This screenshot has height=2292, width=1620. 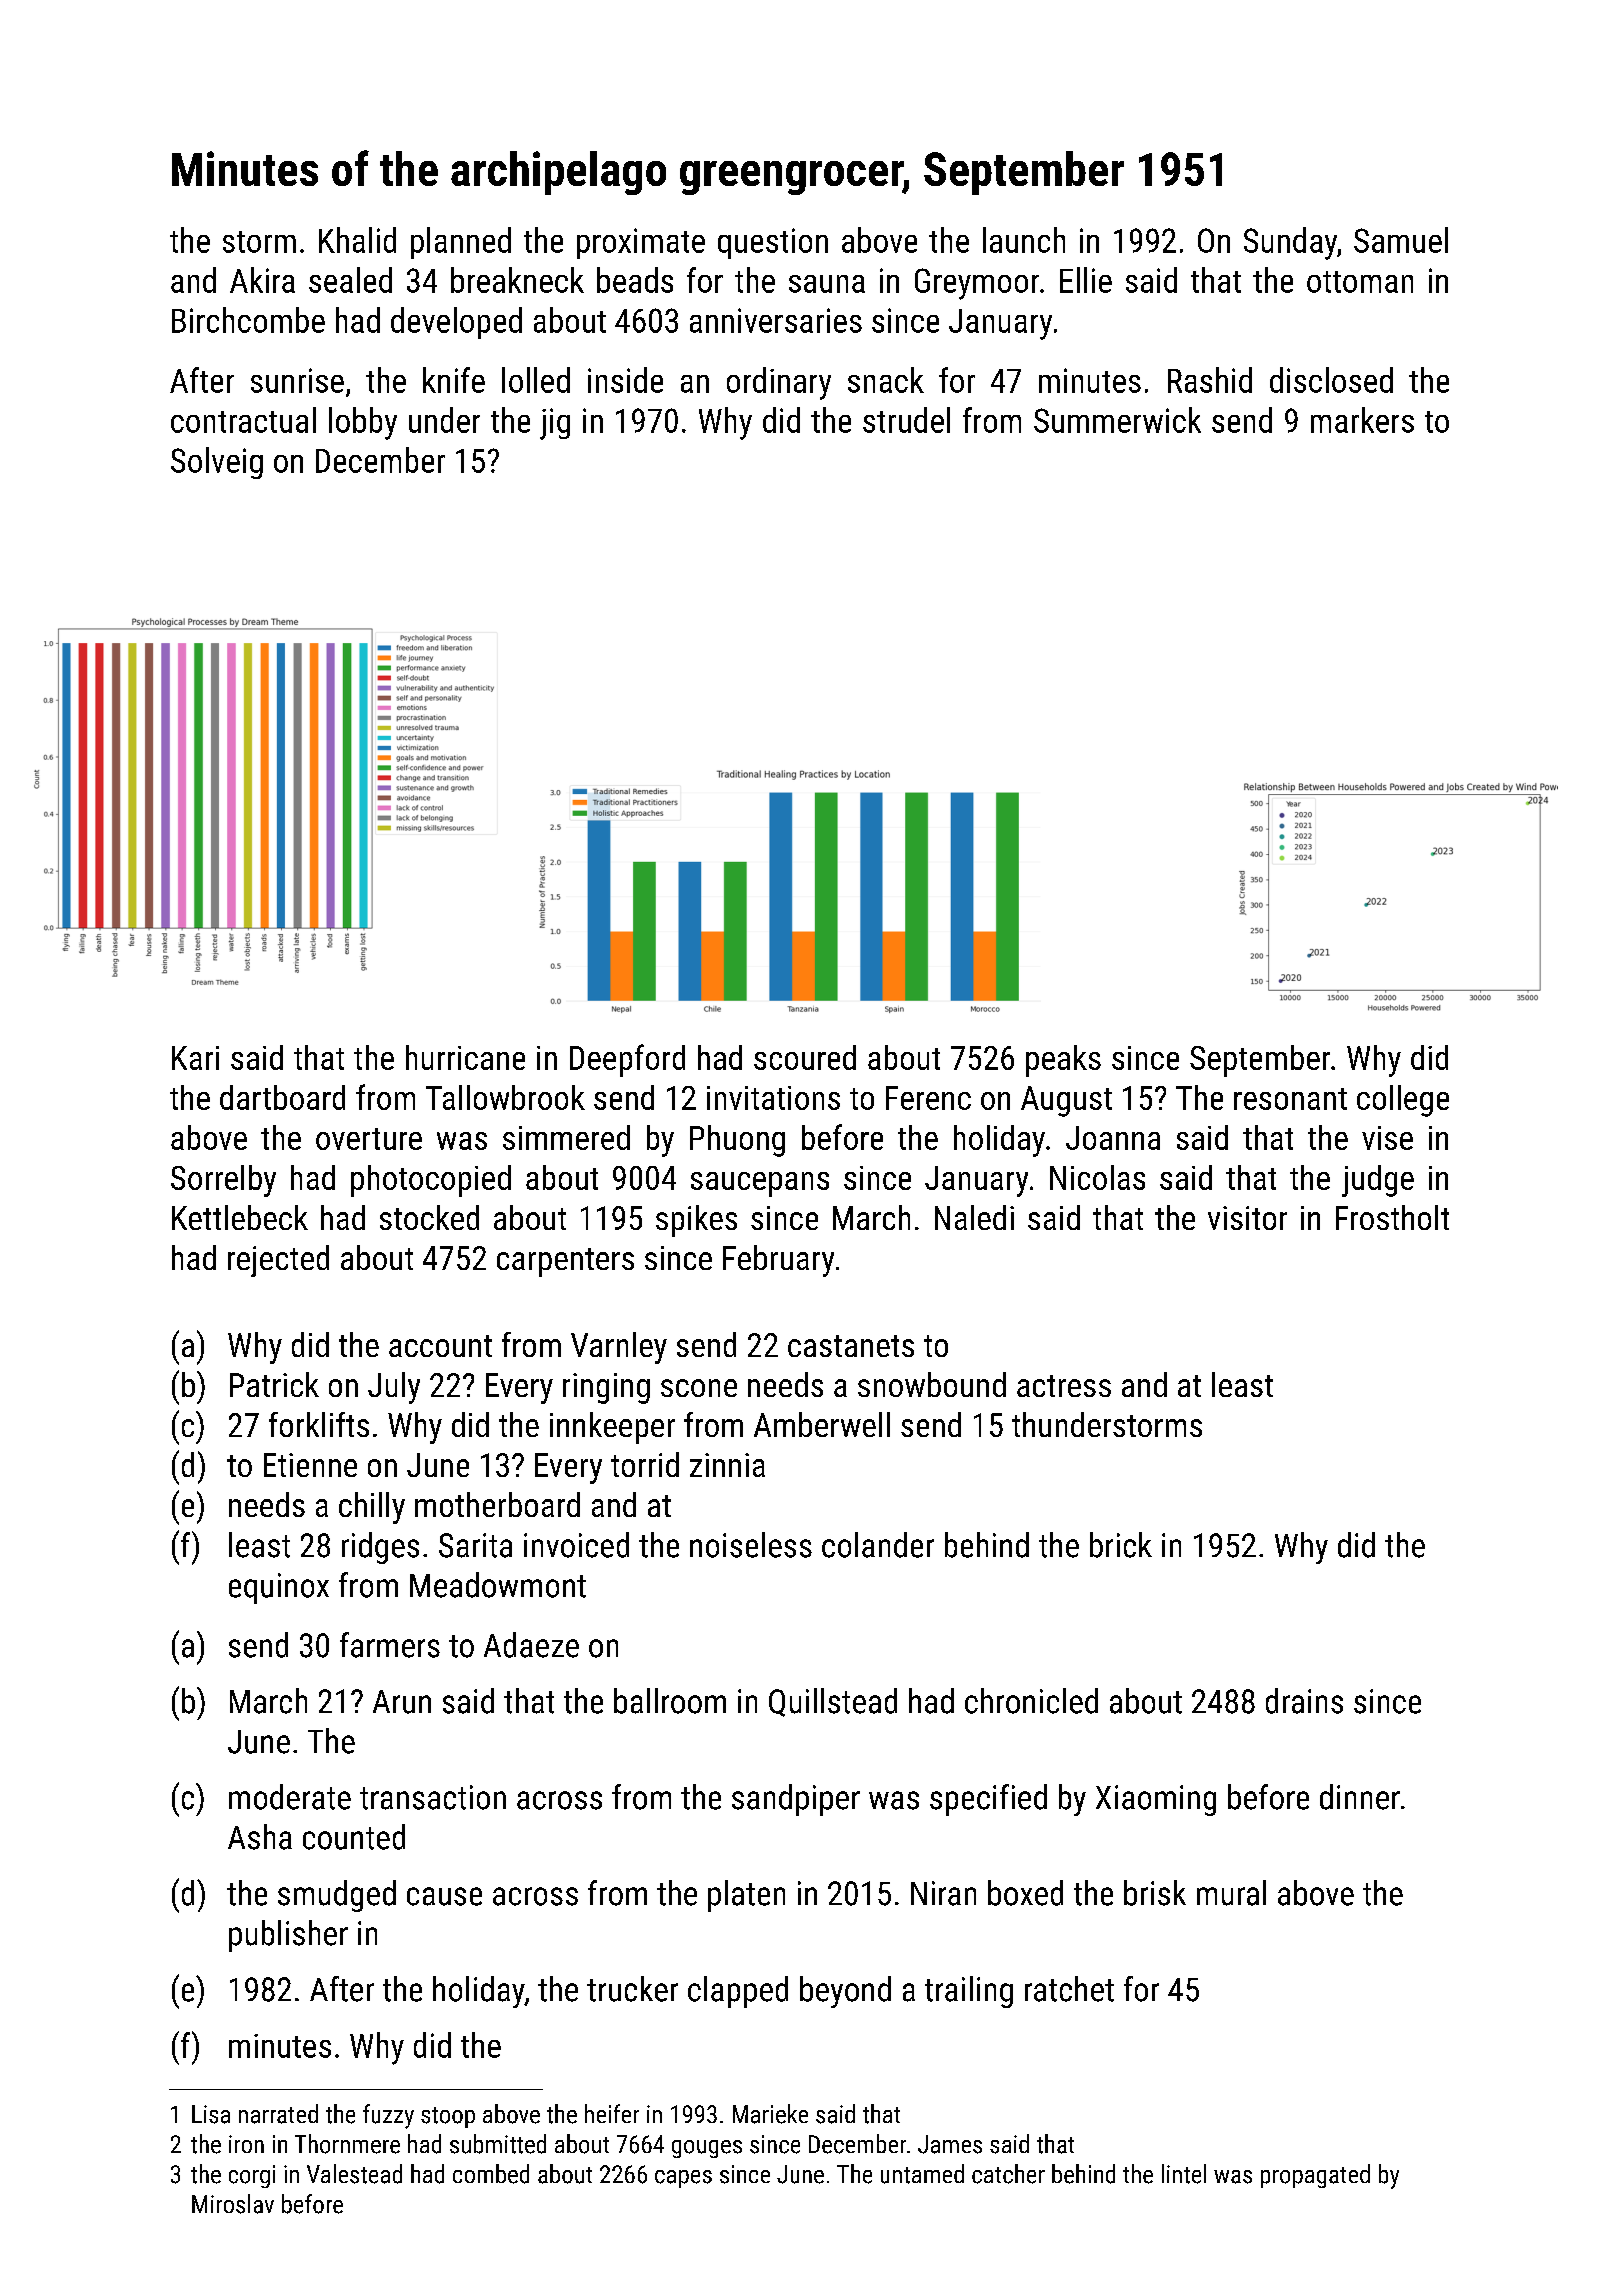 What do you see at coordinates (1362, 420) in the screenshot?
I see `markers` at bounding box center [1362, 420].
